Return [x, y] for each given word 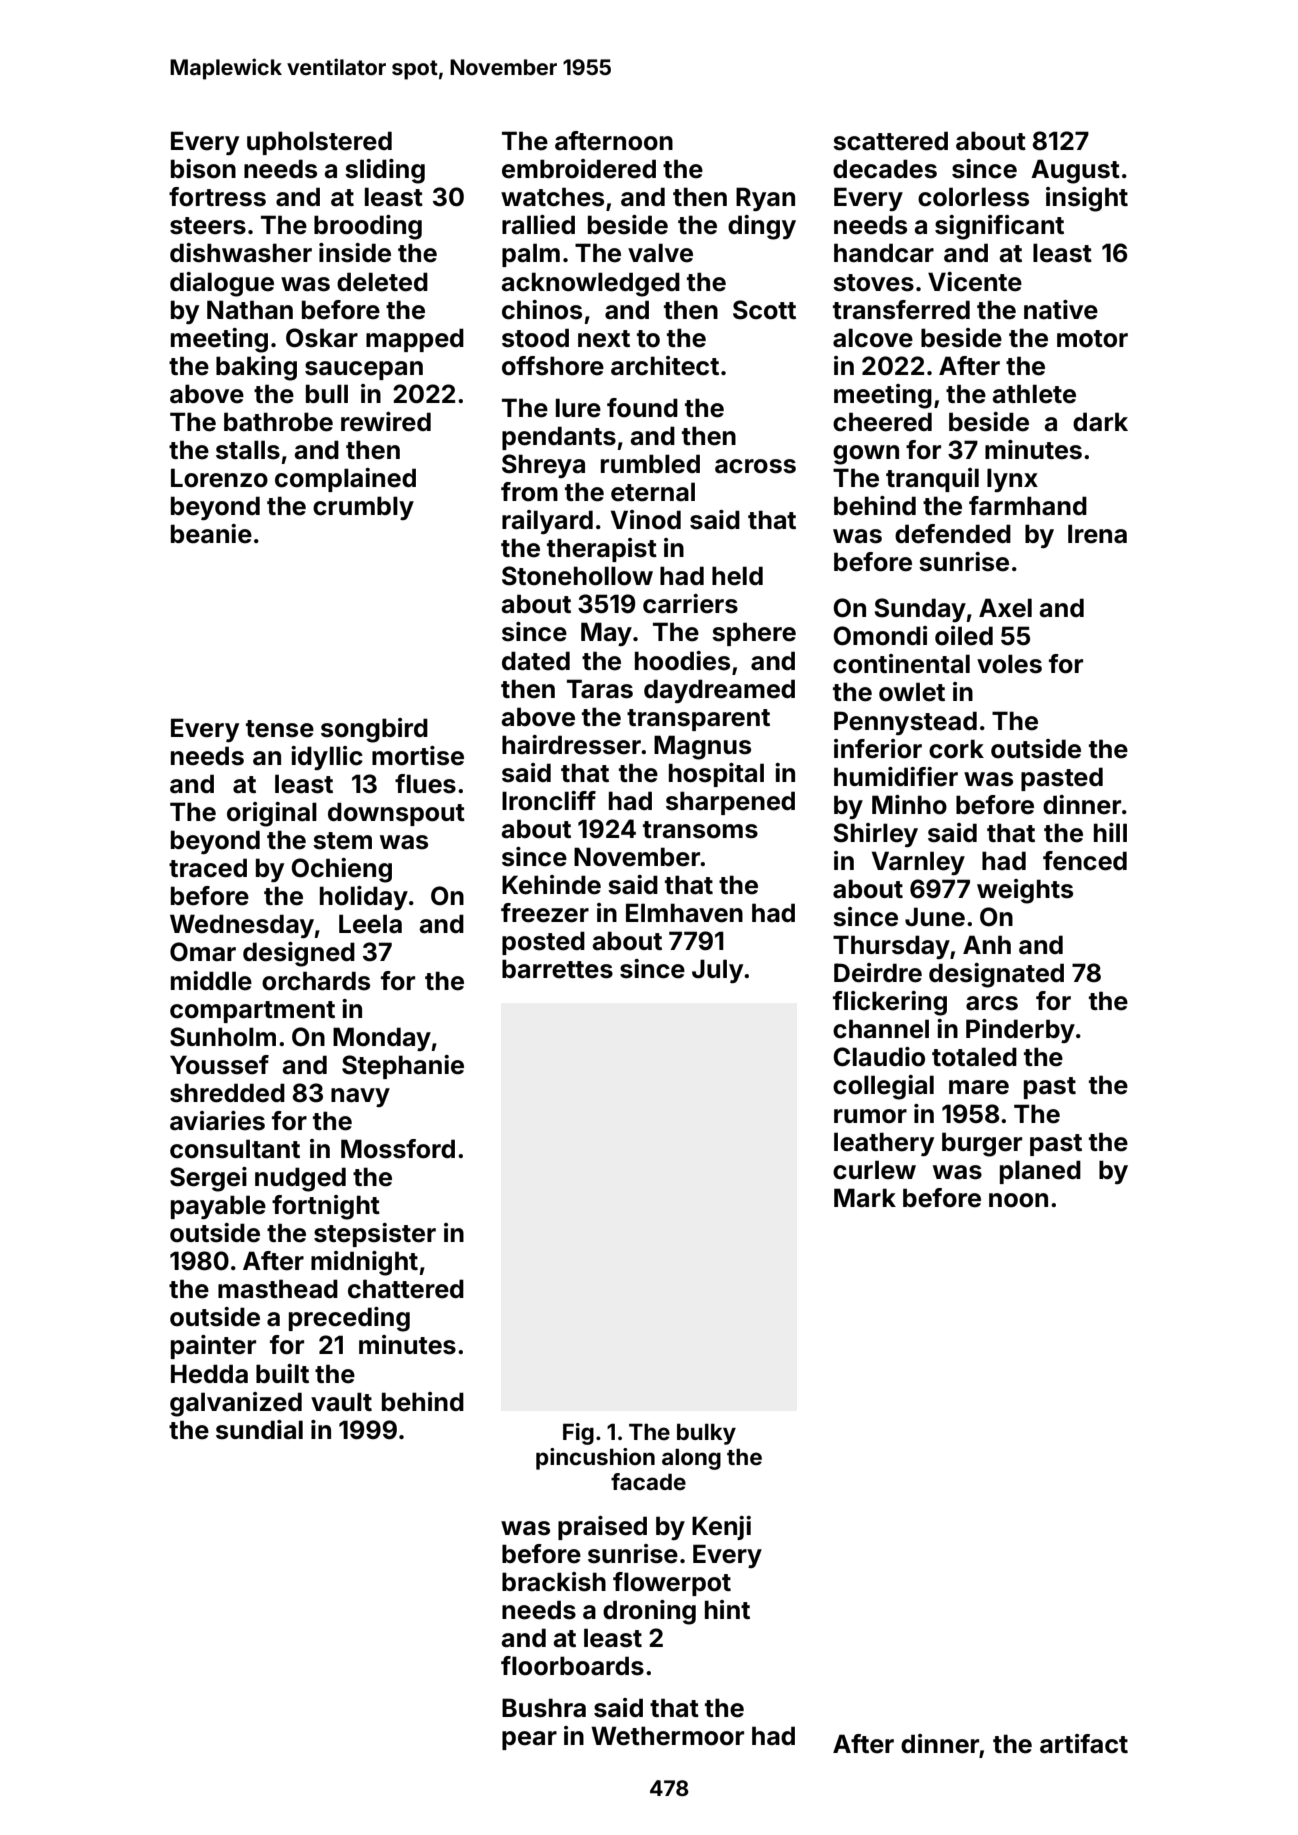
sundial [259, 1430]
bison [203, 169]
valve [660, 253]
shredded [227, 1093]
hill [1110, 832]
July [717, 971]
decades [885, 169]
